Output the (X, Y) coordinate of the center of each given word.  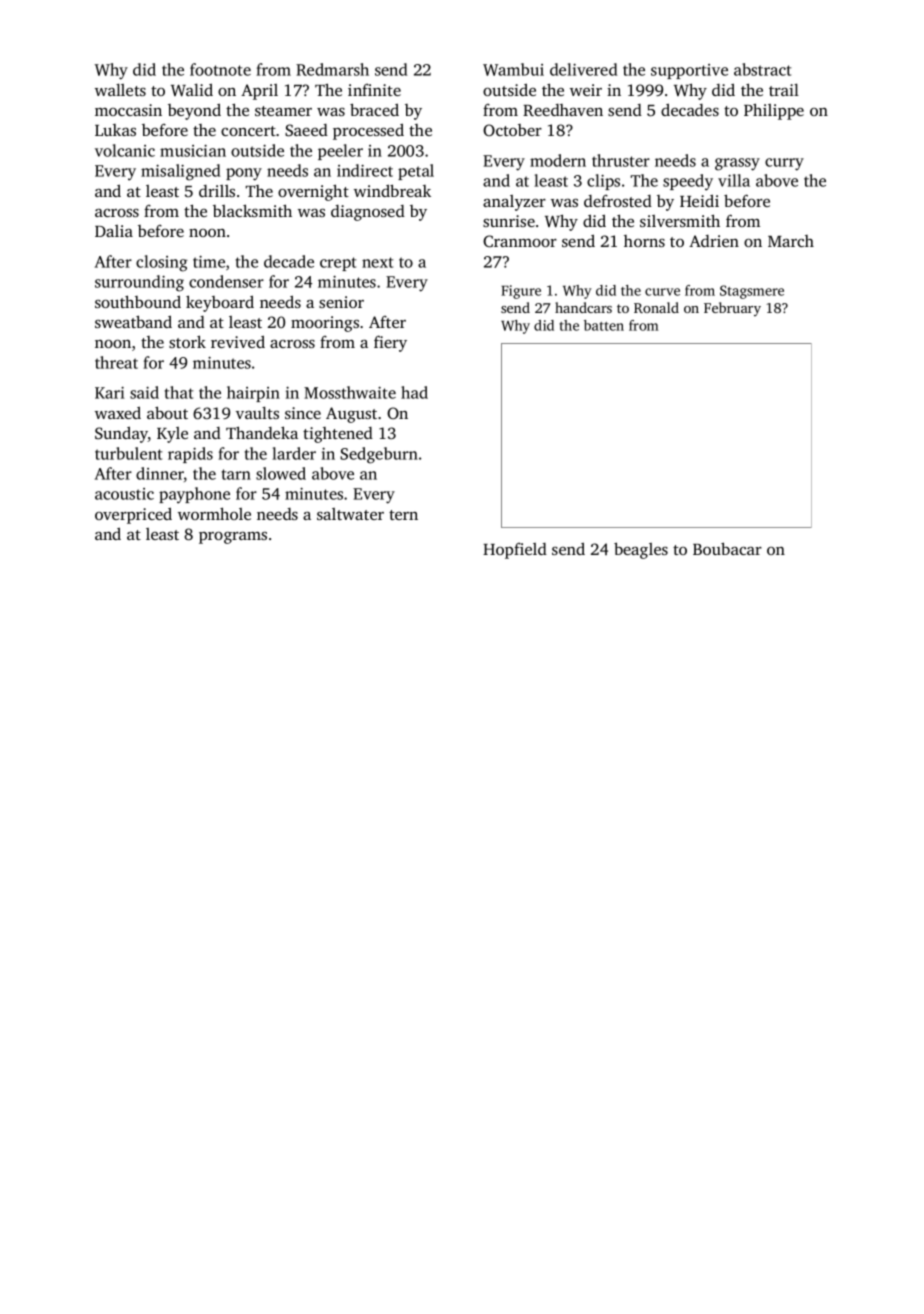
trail (784, 90)
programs (233, 538)
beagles (641, 550)
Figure (521, 292)
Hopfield (515, 551)
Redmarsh (332, 69)
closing (162, 263)
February (732, 309)
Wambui (513, 69)
